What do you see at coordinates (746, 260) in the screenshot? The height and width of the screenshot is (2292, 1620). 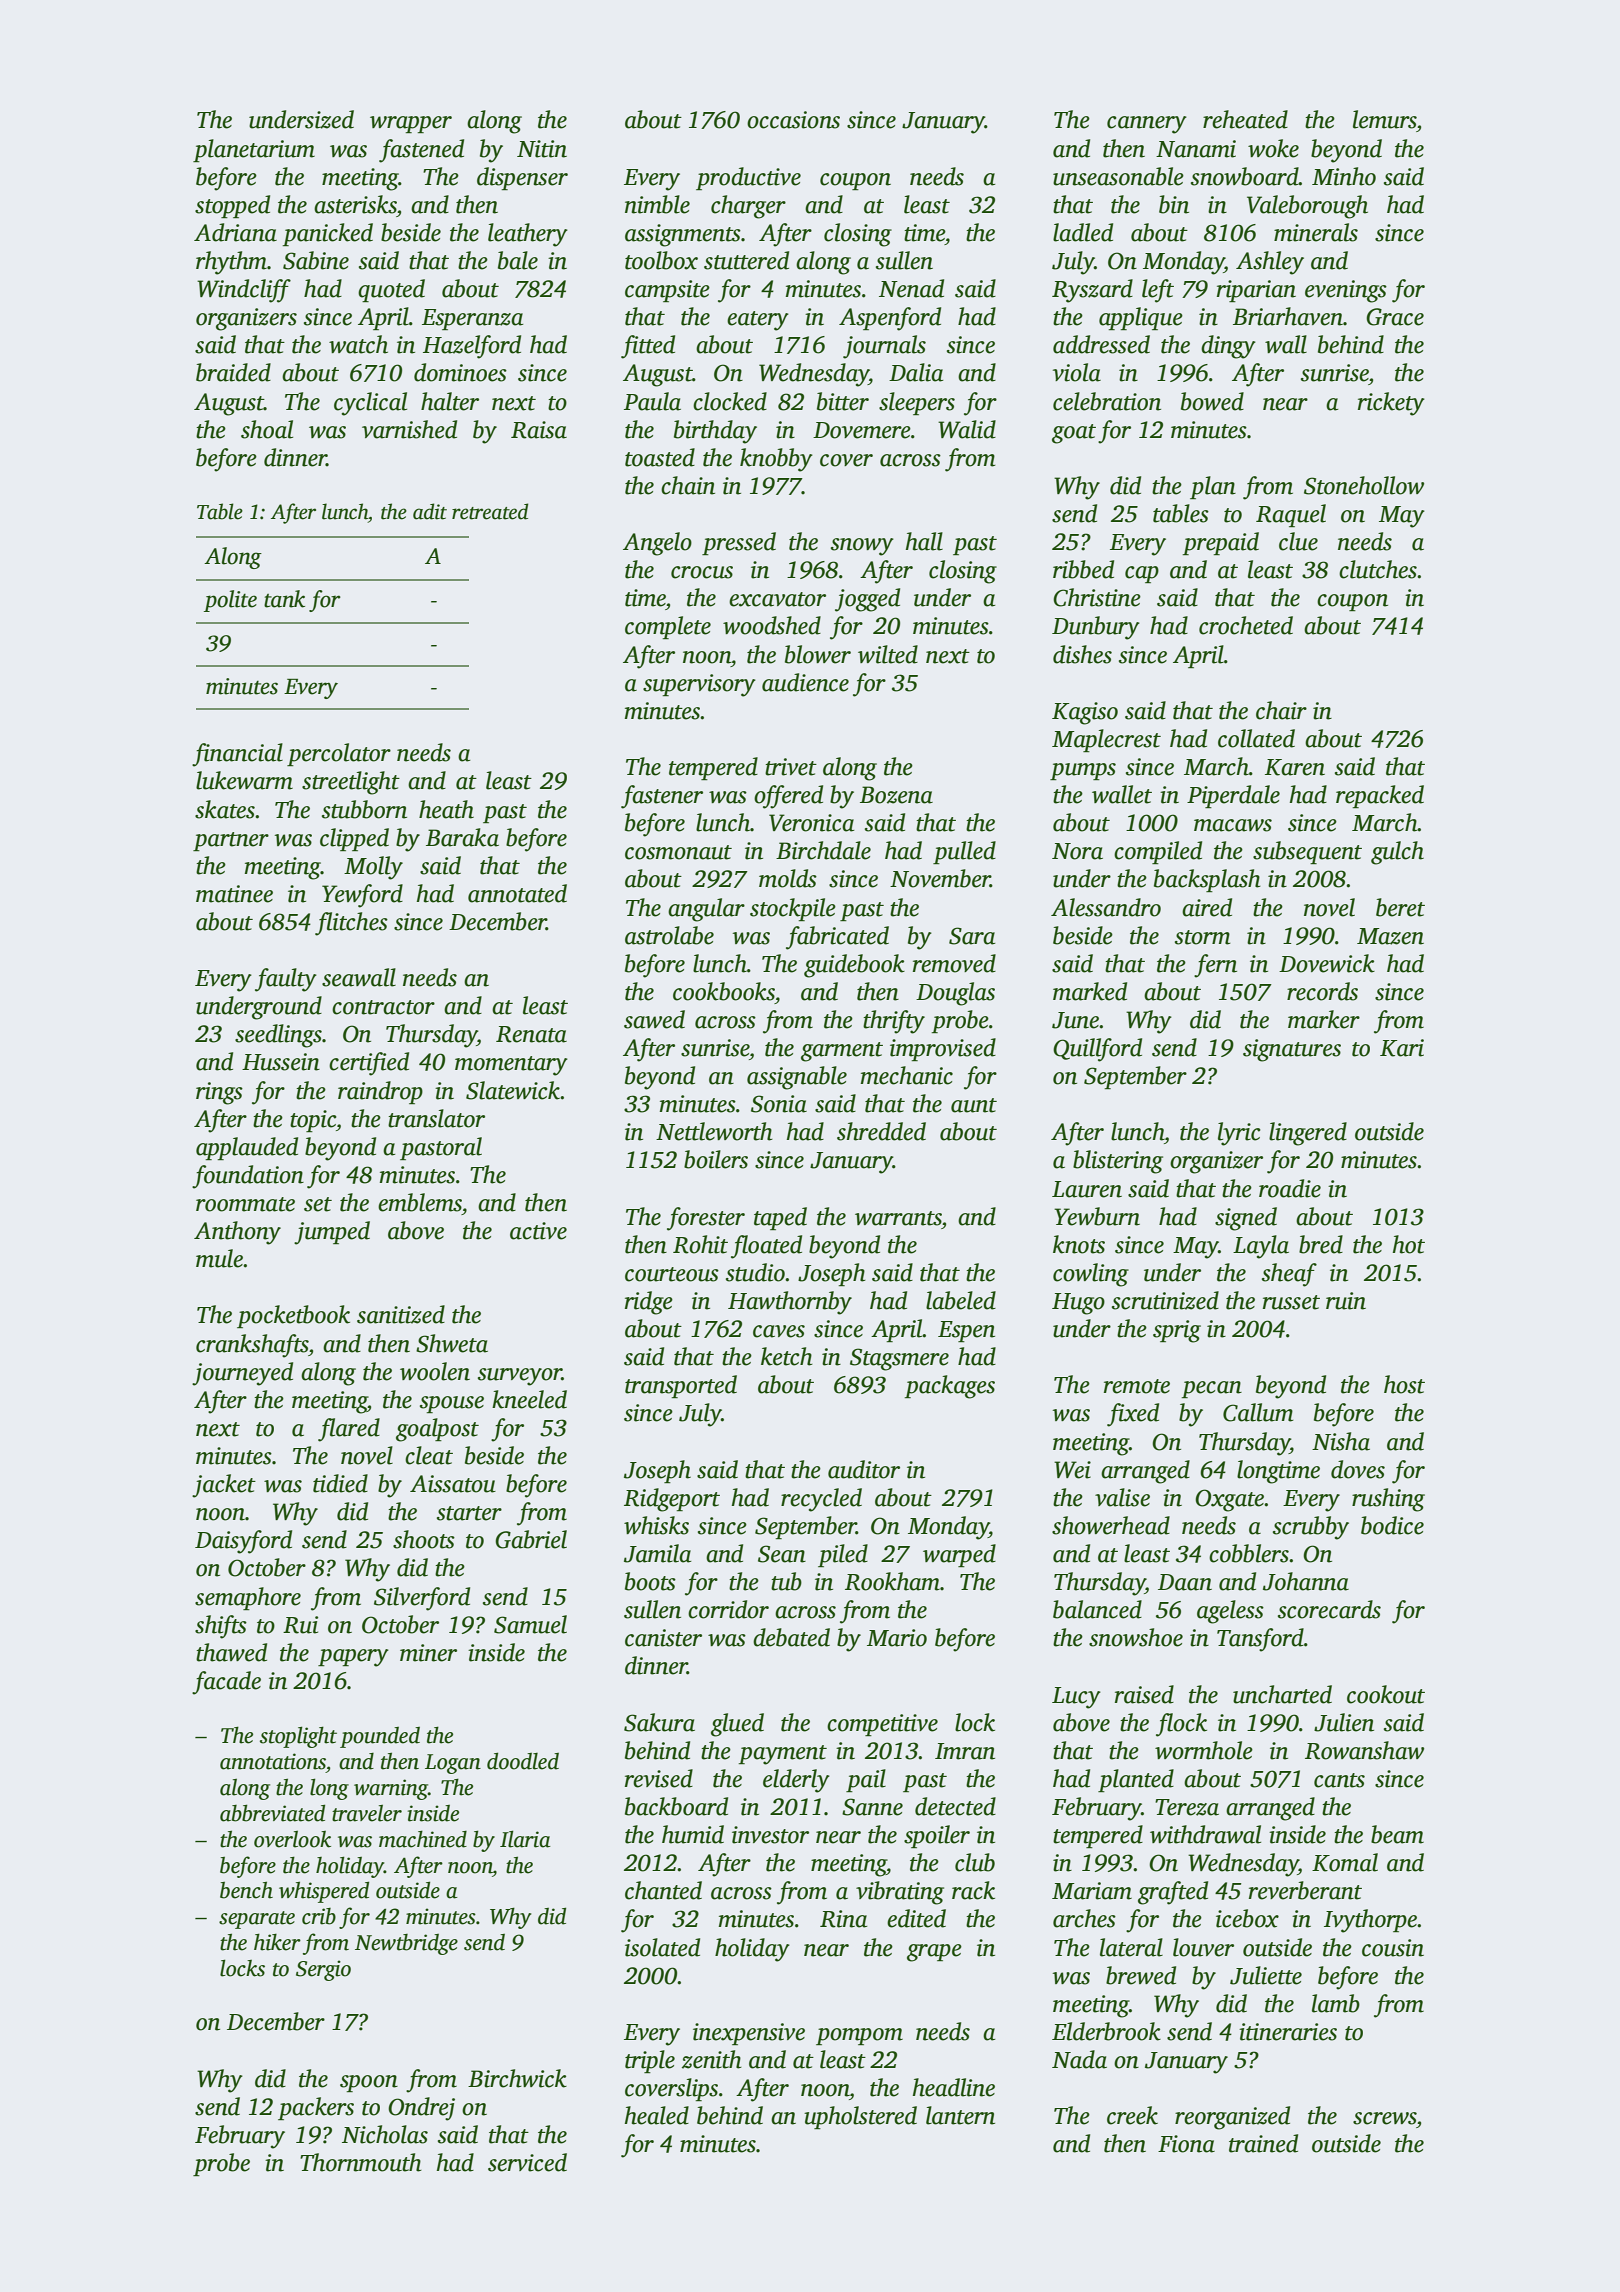 I see `stuttered` at bounding box center [746, 260].
